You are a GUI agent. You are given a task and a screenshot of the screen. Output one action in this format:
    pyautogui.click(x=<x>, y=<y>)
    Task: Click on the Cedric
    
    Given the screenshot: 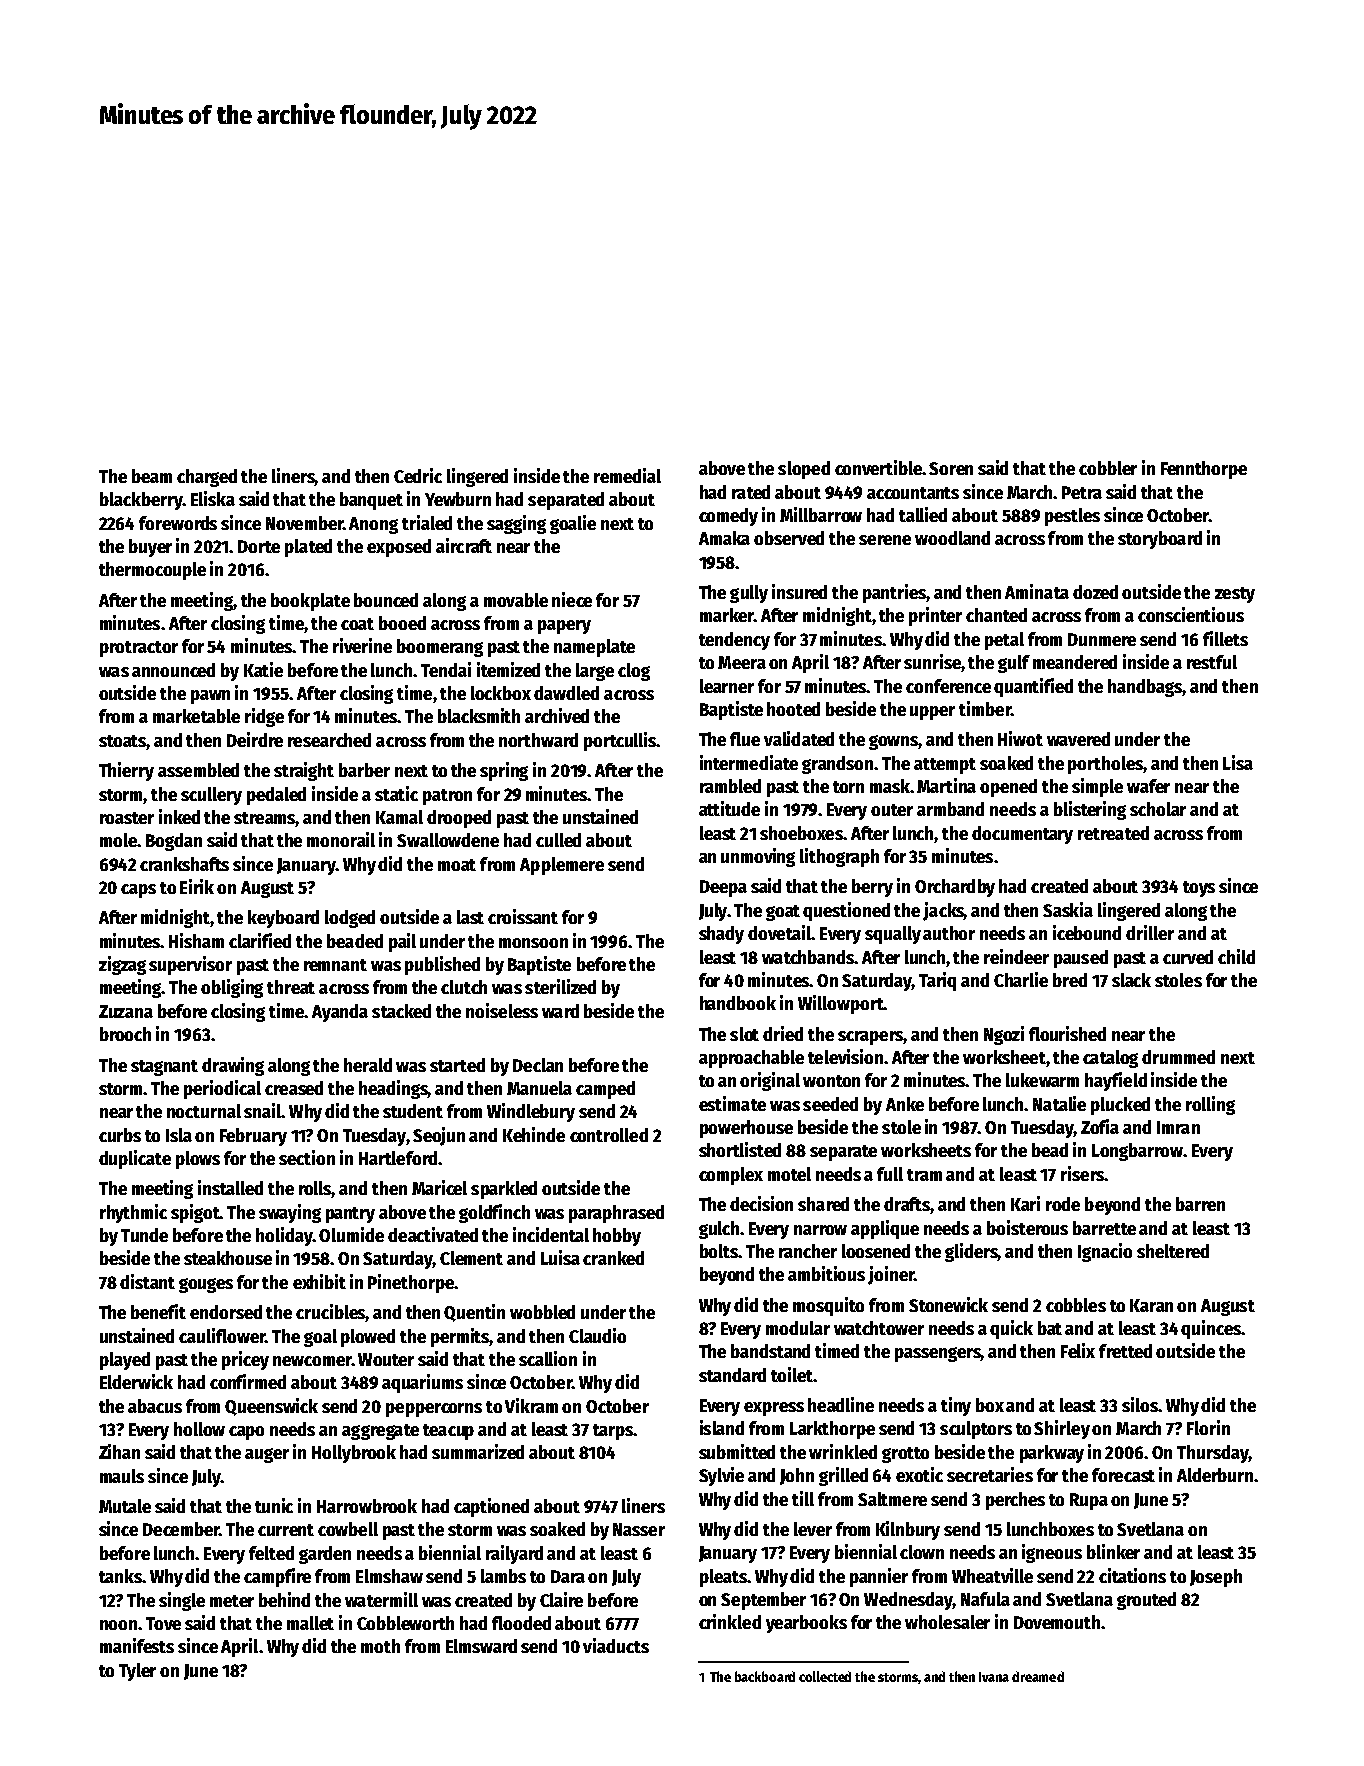 What is the action you would take?
    pyautogui.click(x=418, y=475)
